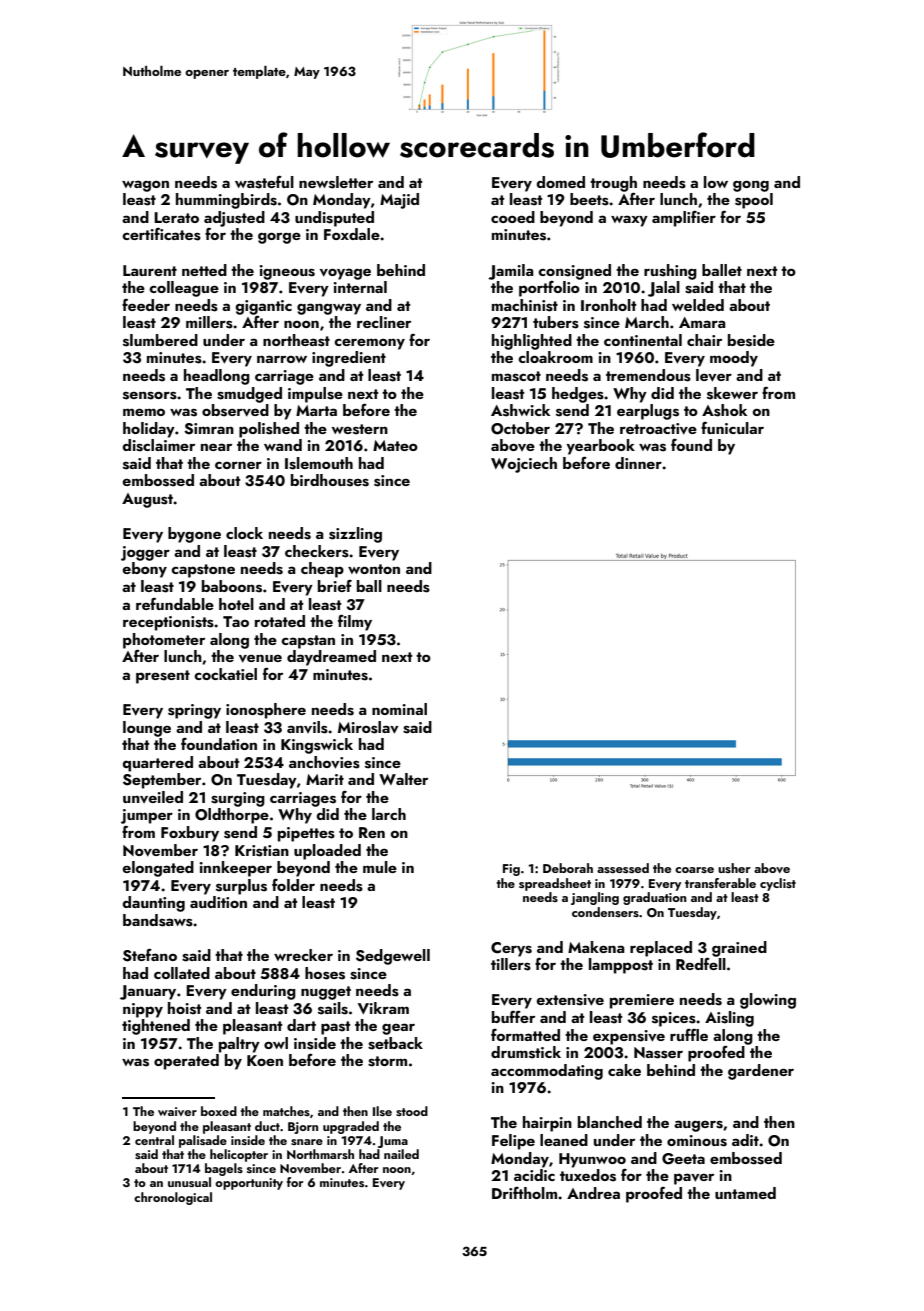  I want to click on Tao, so click(236, 621).
